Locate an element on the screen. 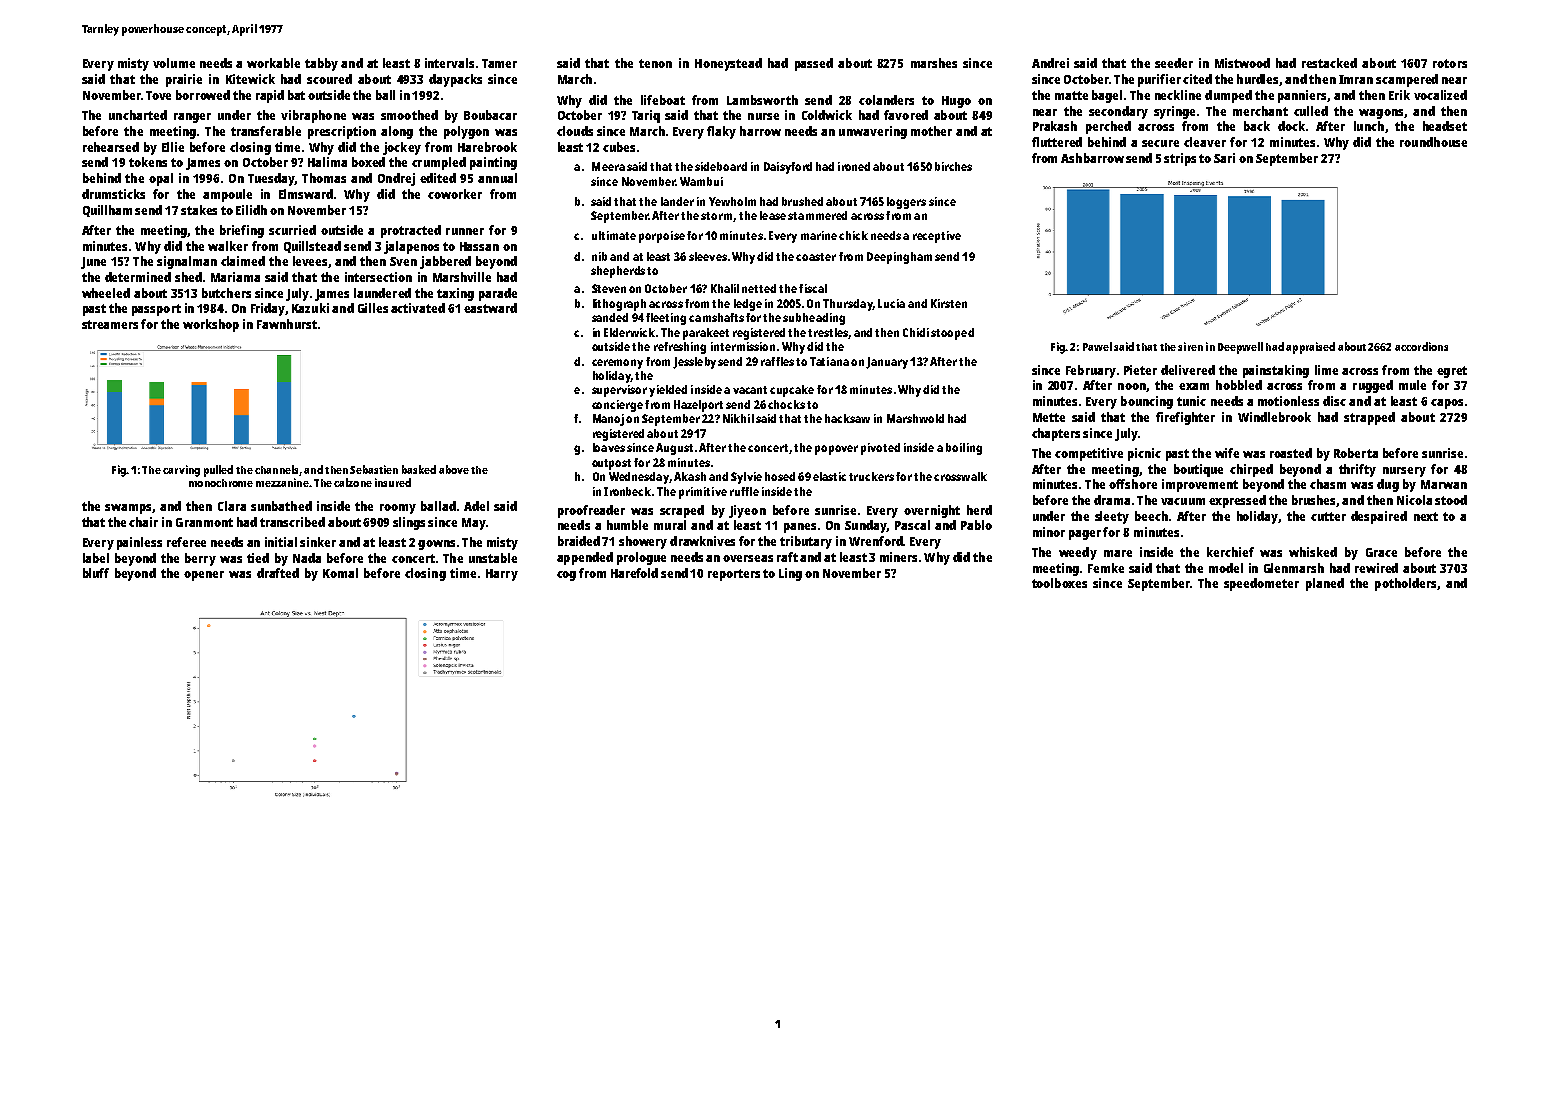 This screenshot has width=1549, height=1095. Mistwood is located at coordinates (1242, 63).
